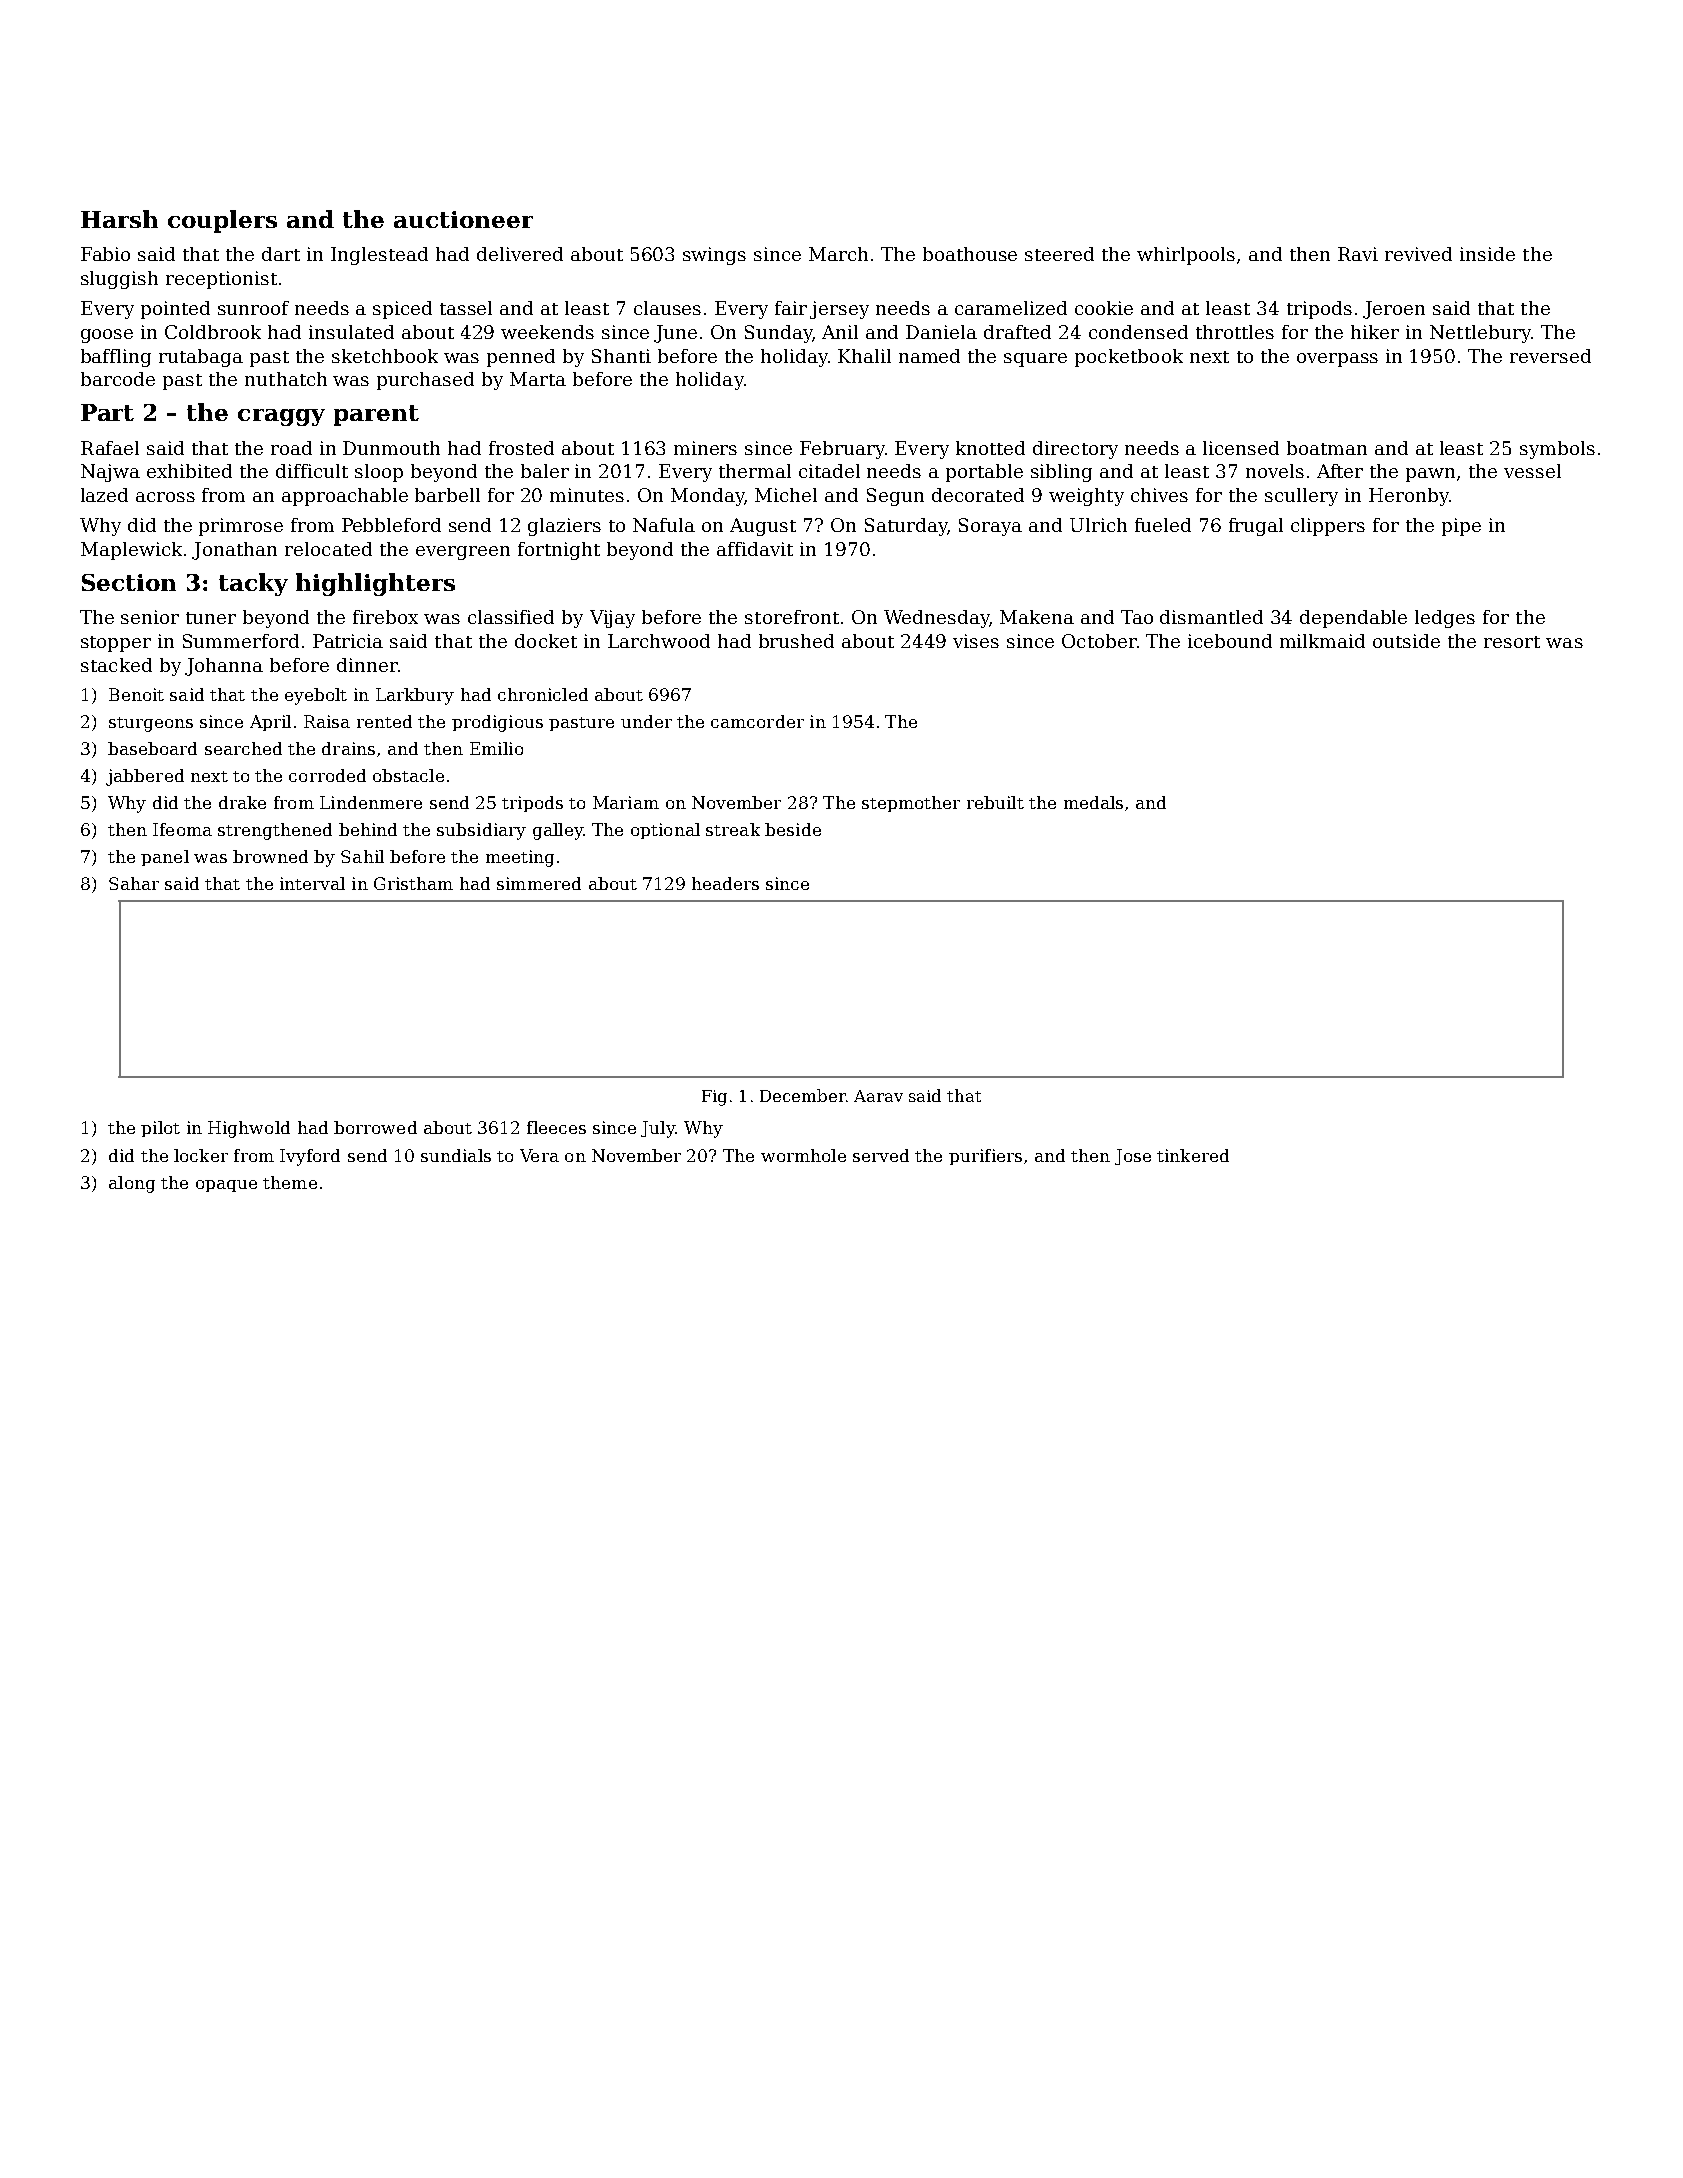  I want to click on dismantled, so click(1211, 617).
